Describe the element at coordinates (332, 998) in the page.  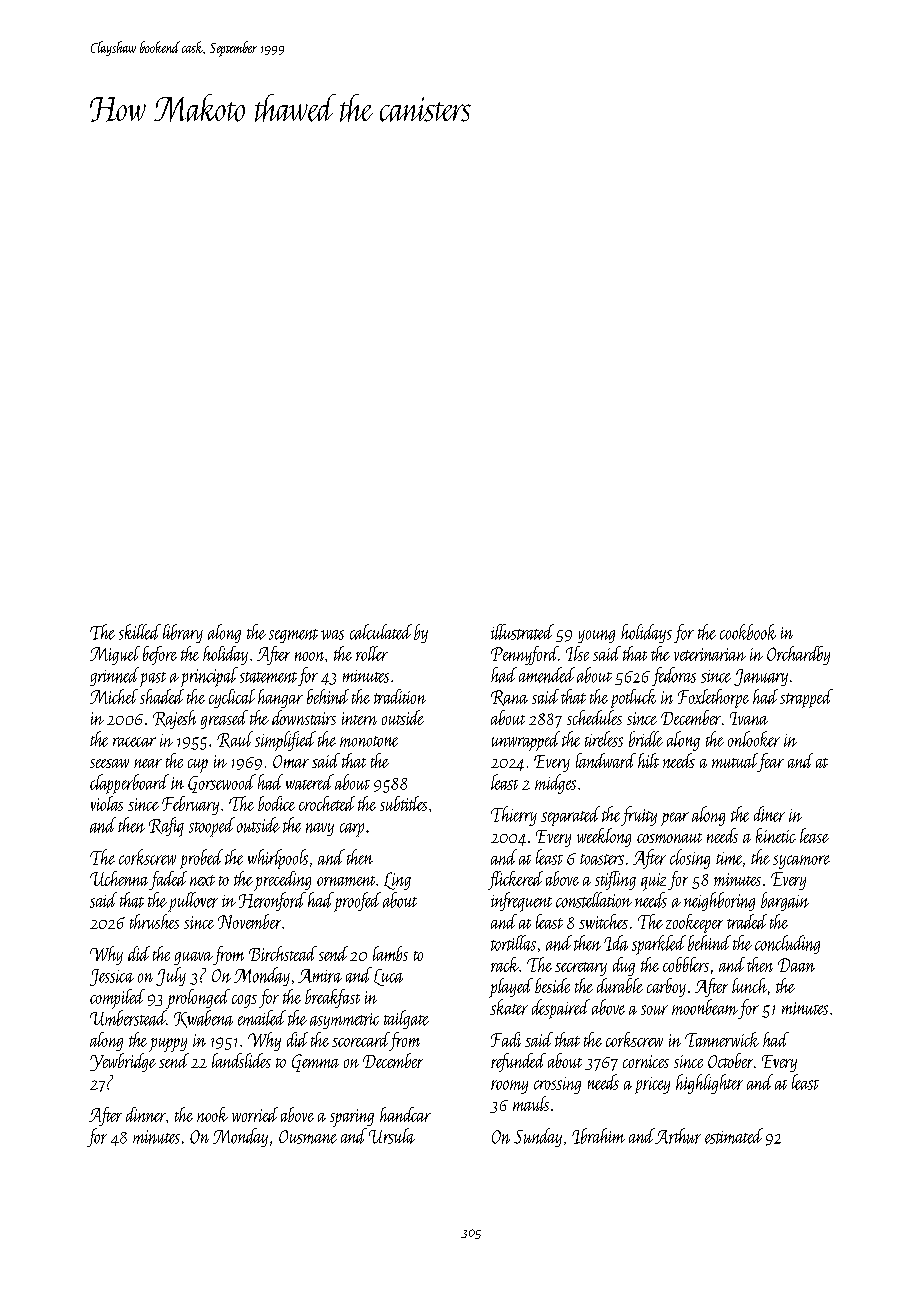
I see `breakfast` at that location.
